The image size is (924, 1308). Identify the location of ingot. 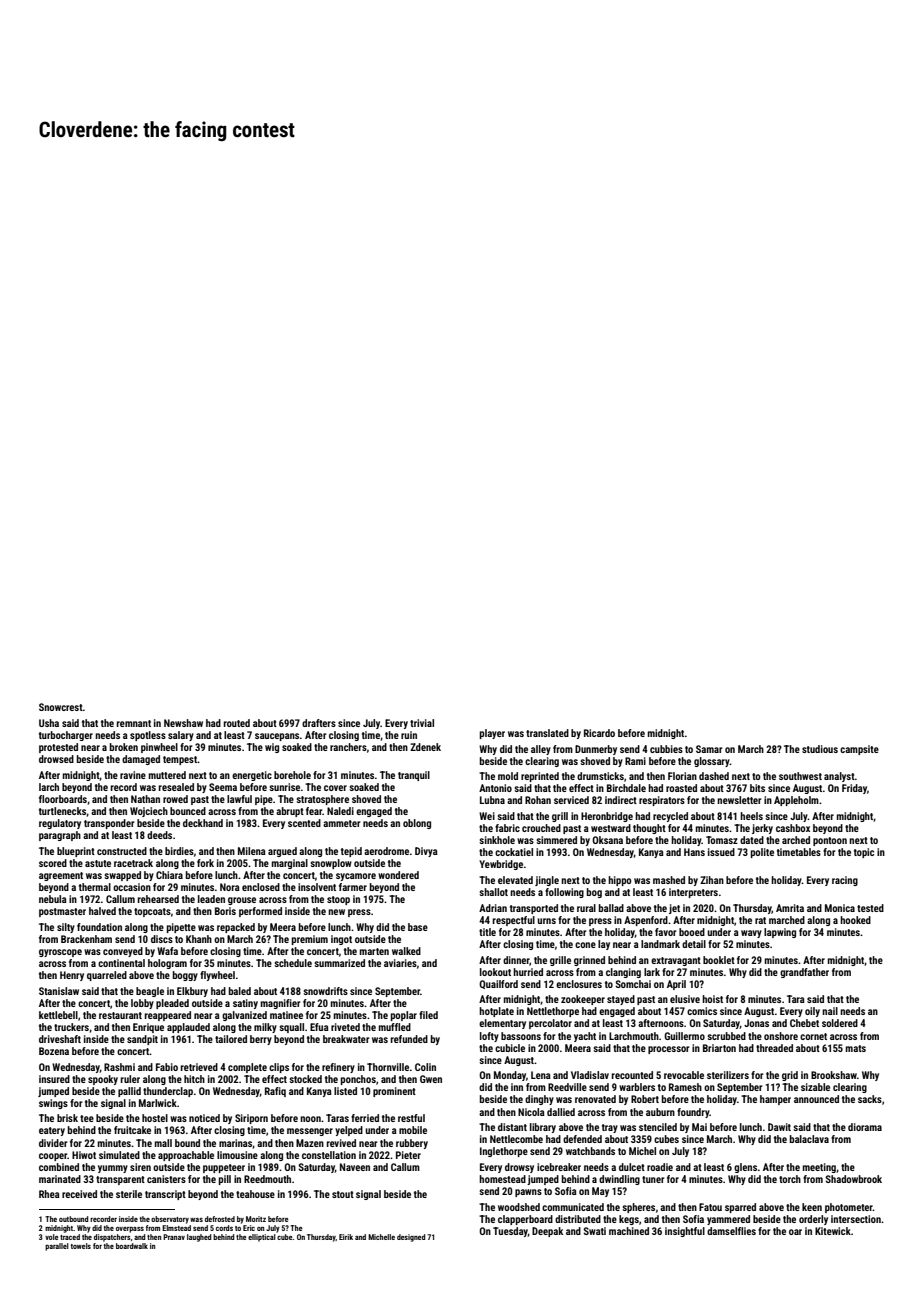
(341, 940).
